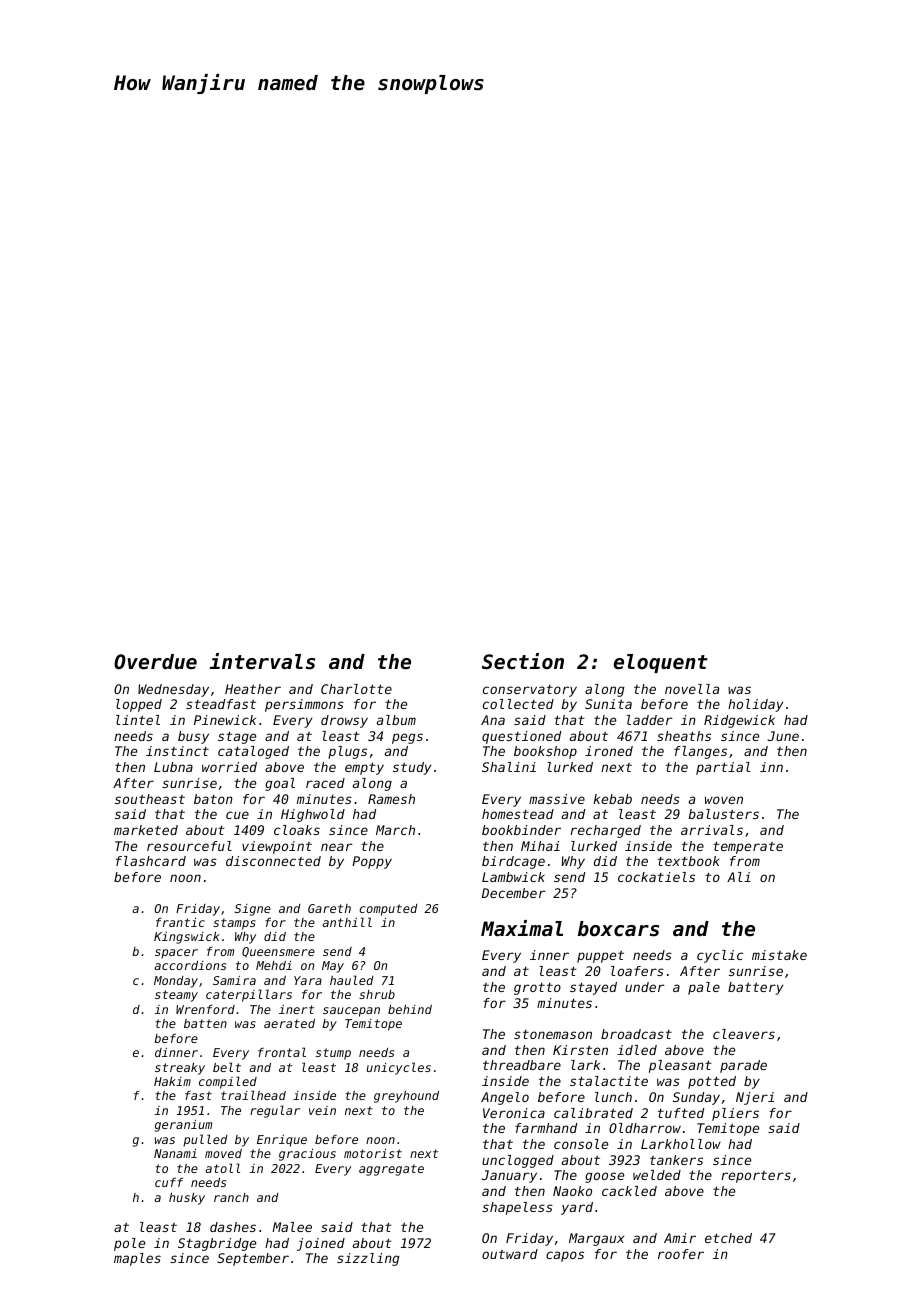  What do you see at coordinates (155, 662) in the screenshot?
I see `Overdue` at bounding box center [155, 662].
